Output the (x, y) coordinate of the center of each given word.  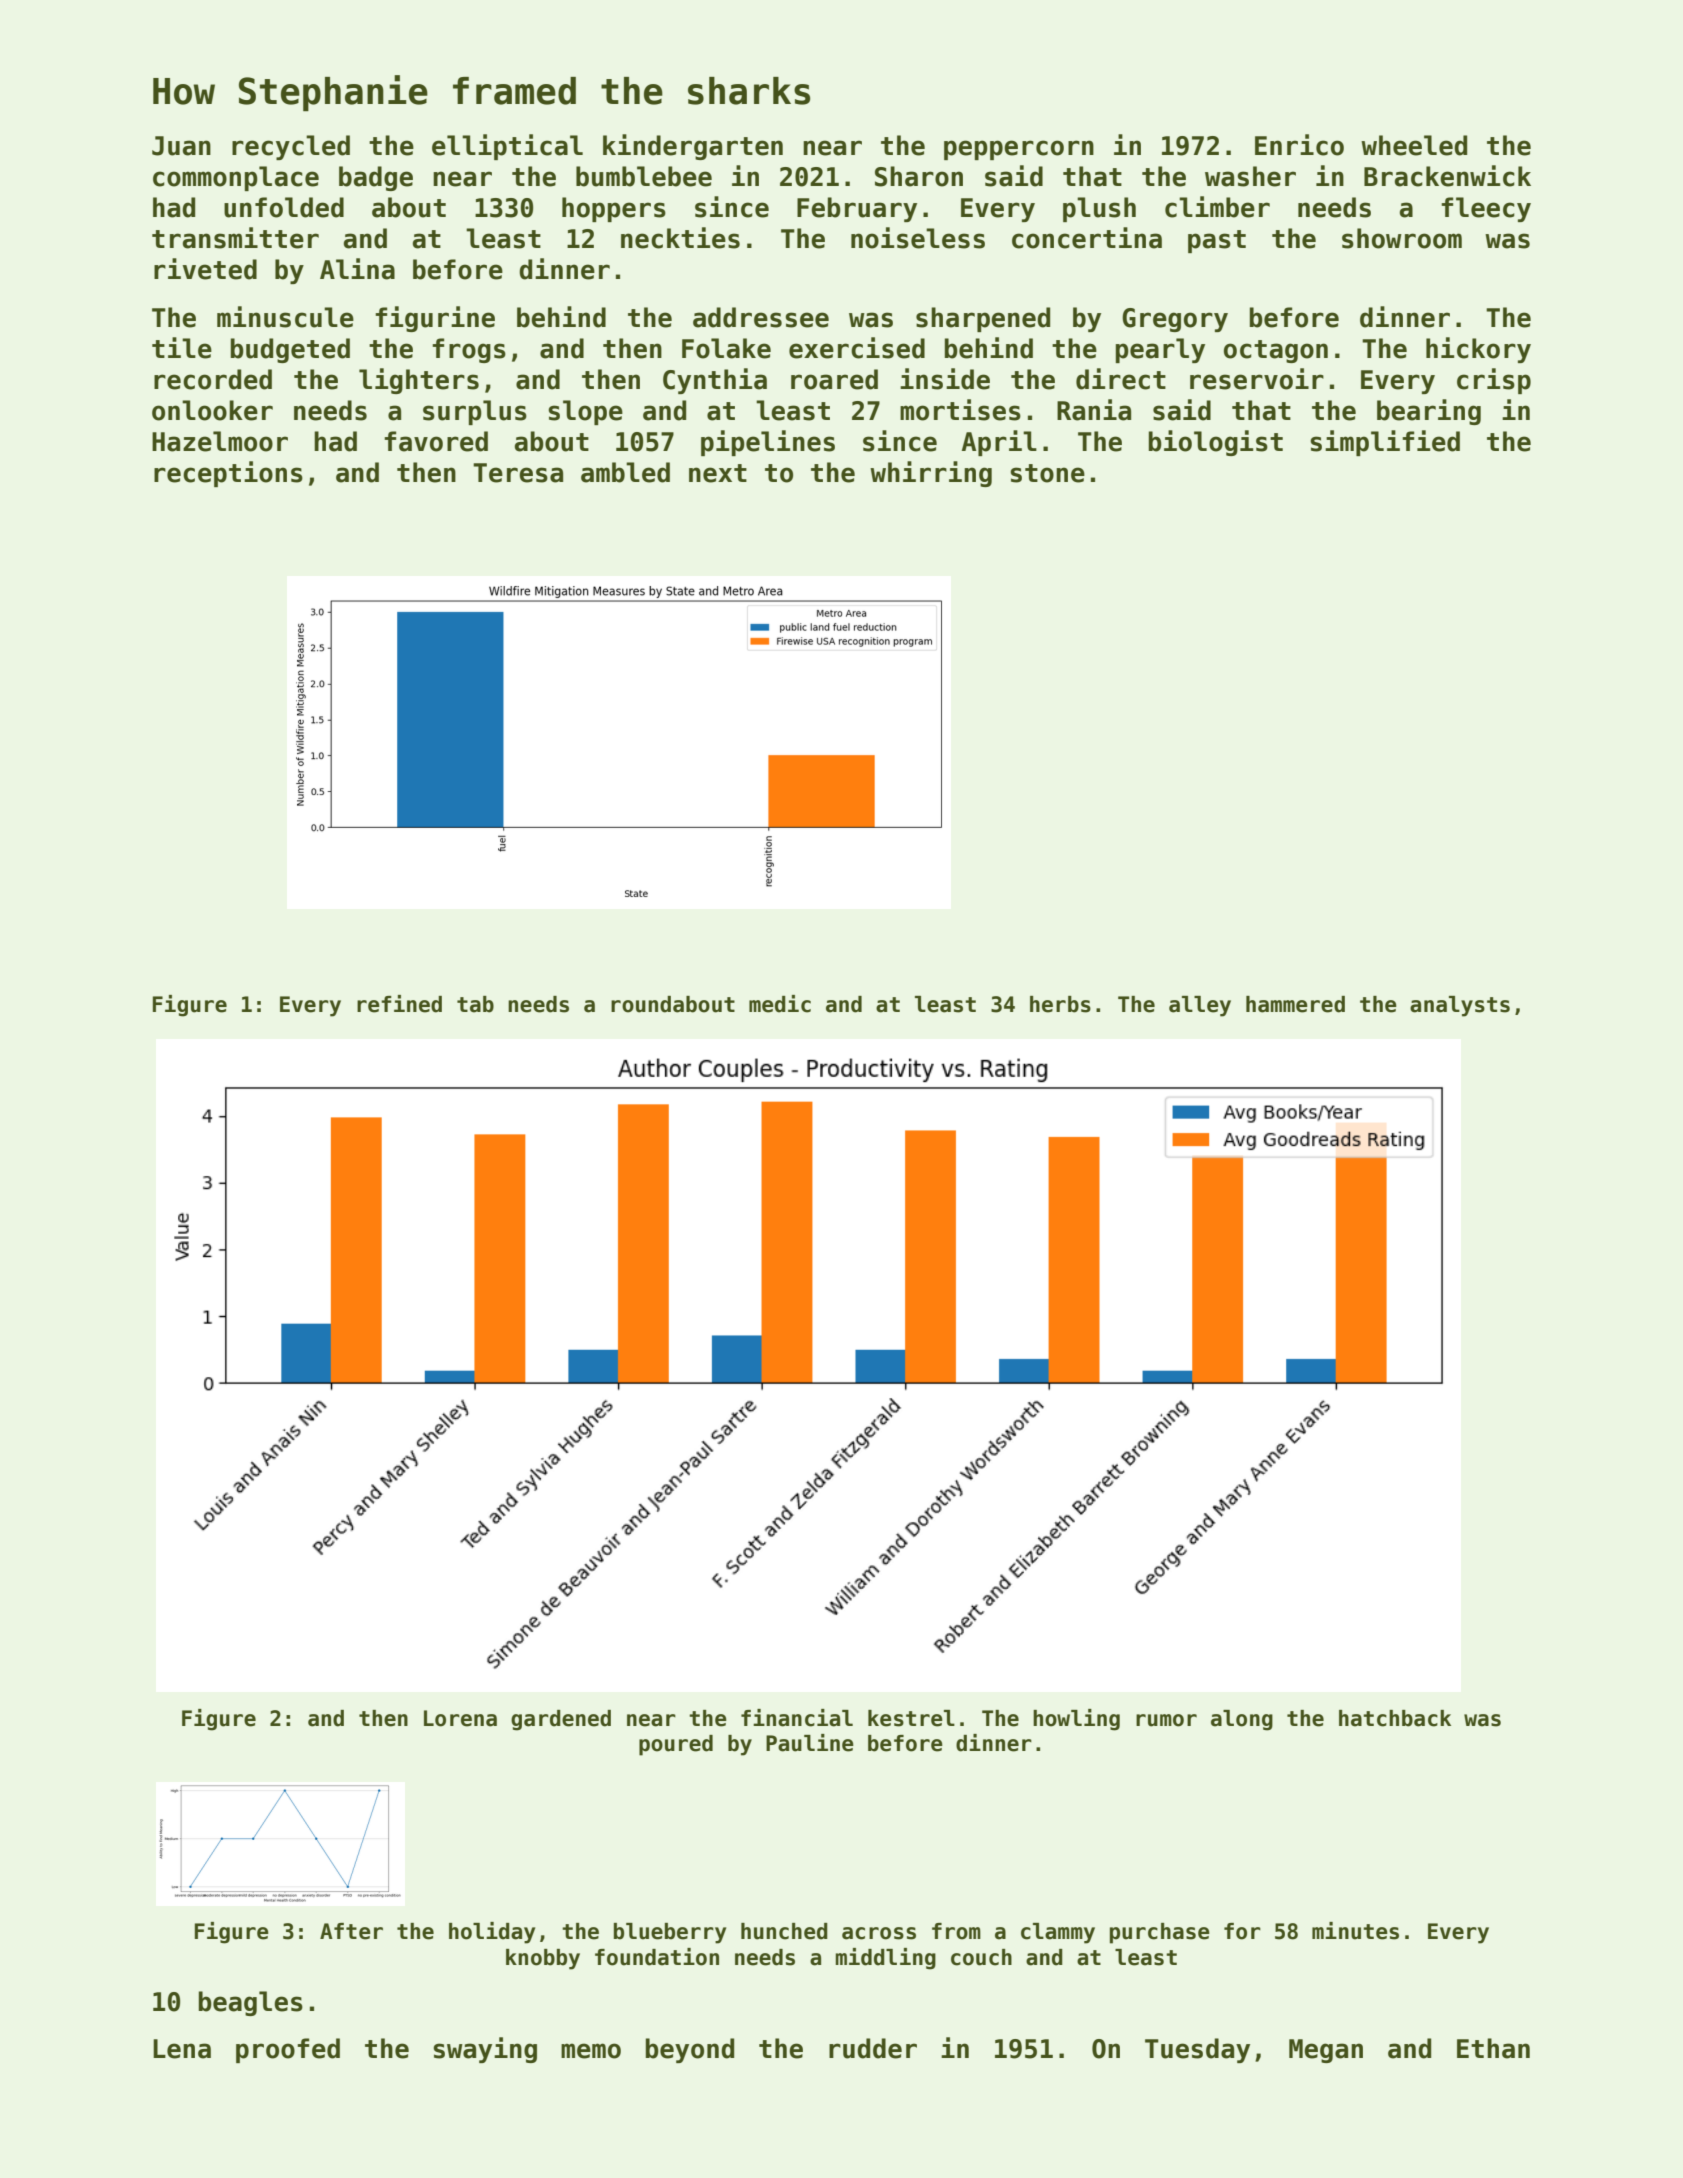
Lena (182, 2049)
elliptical (507, 147)
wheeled (1414, 145)
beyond (690, 2050)
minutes (1355, 1931)
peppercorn (1019, 150)
